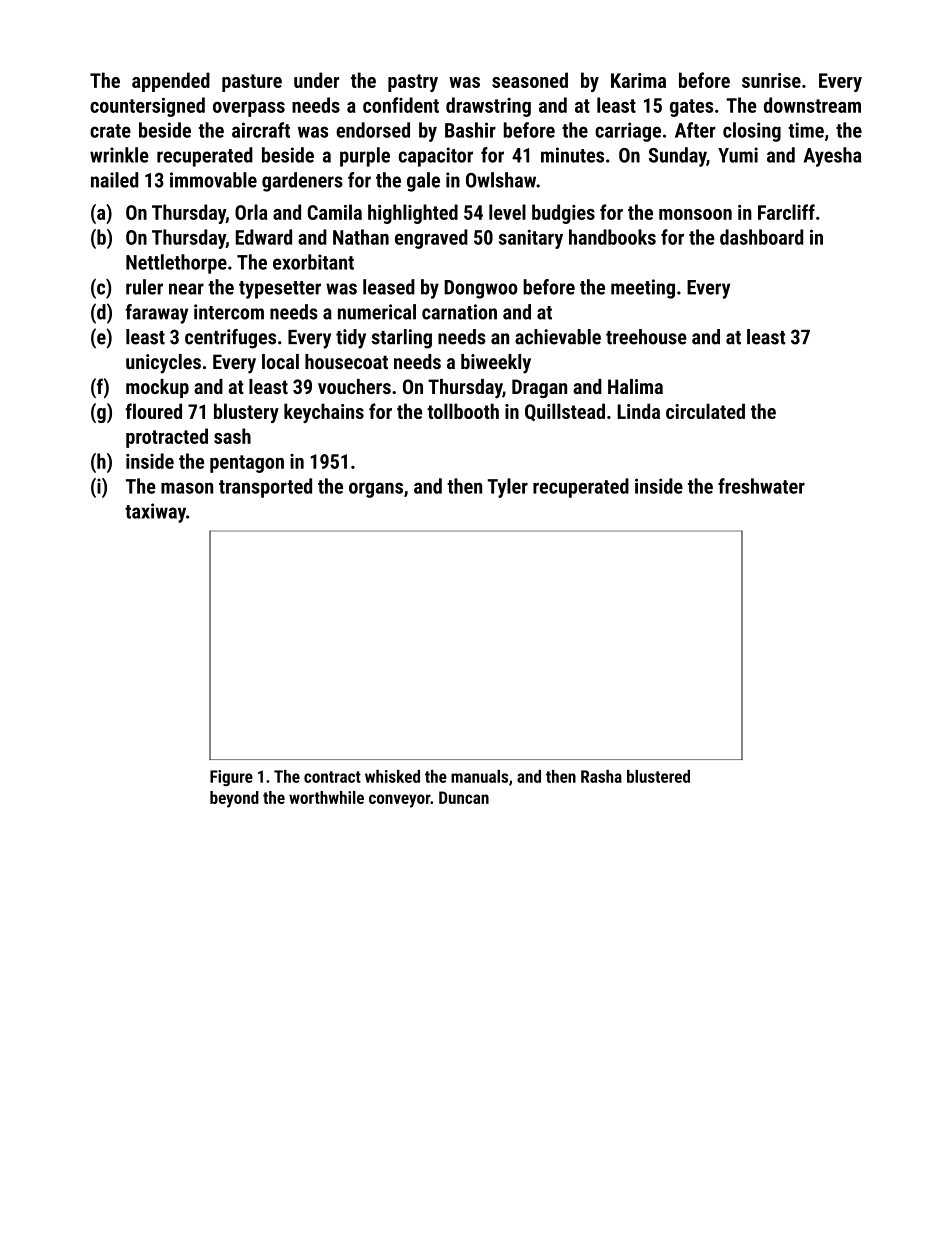 This document has width=952, height=1233. What do you see at coordinates (761, 237) in the document?
I see `dashboard` at bounding box center [761, 237].
